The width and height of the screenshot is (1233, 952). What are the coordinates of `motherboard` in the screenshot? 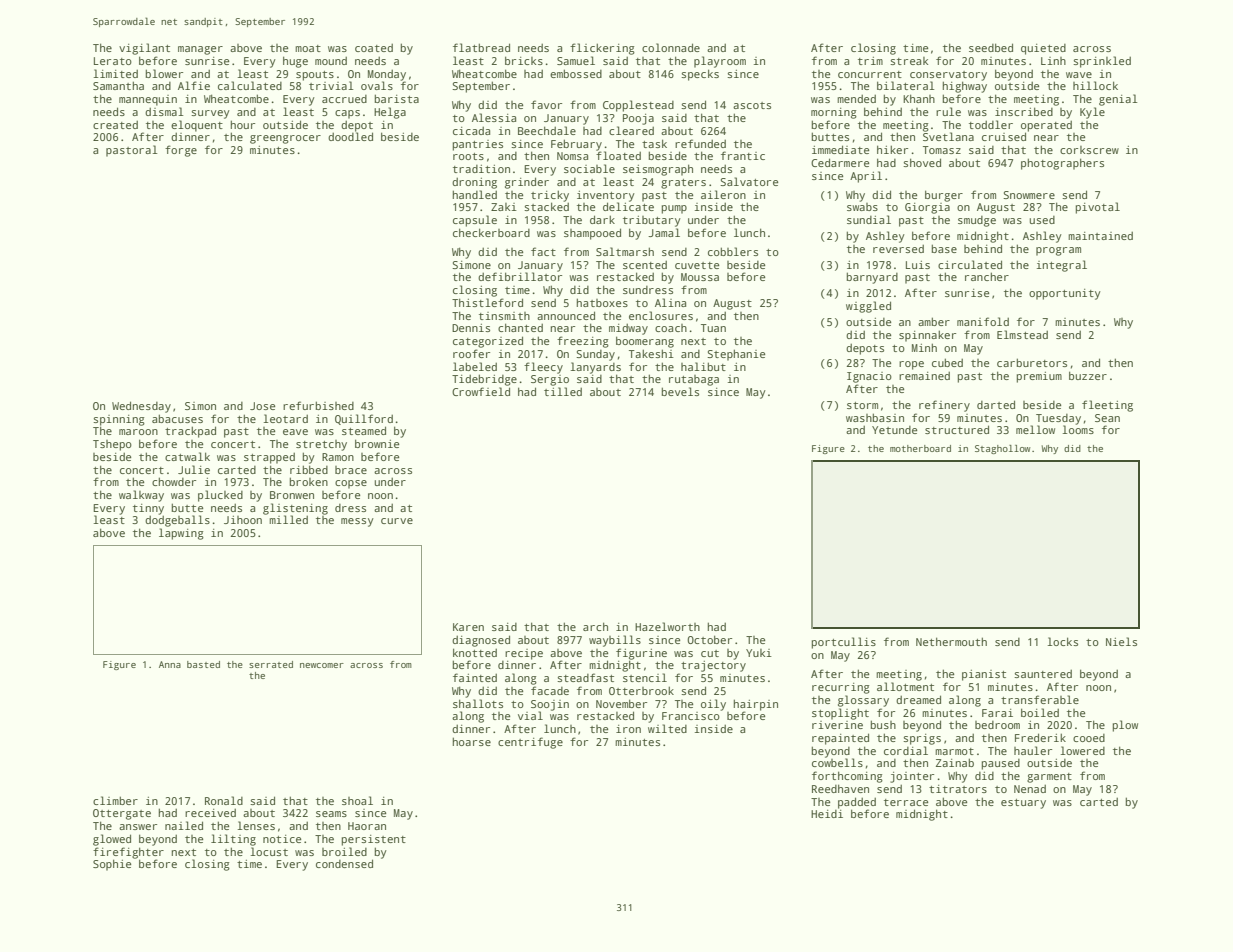 It's located at (920, 448).
